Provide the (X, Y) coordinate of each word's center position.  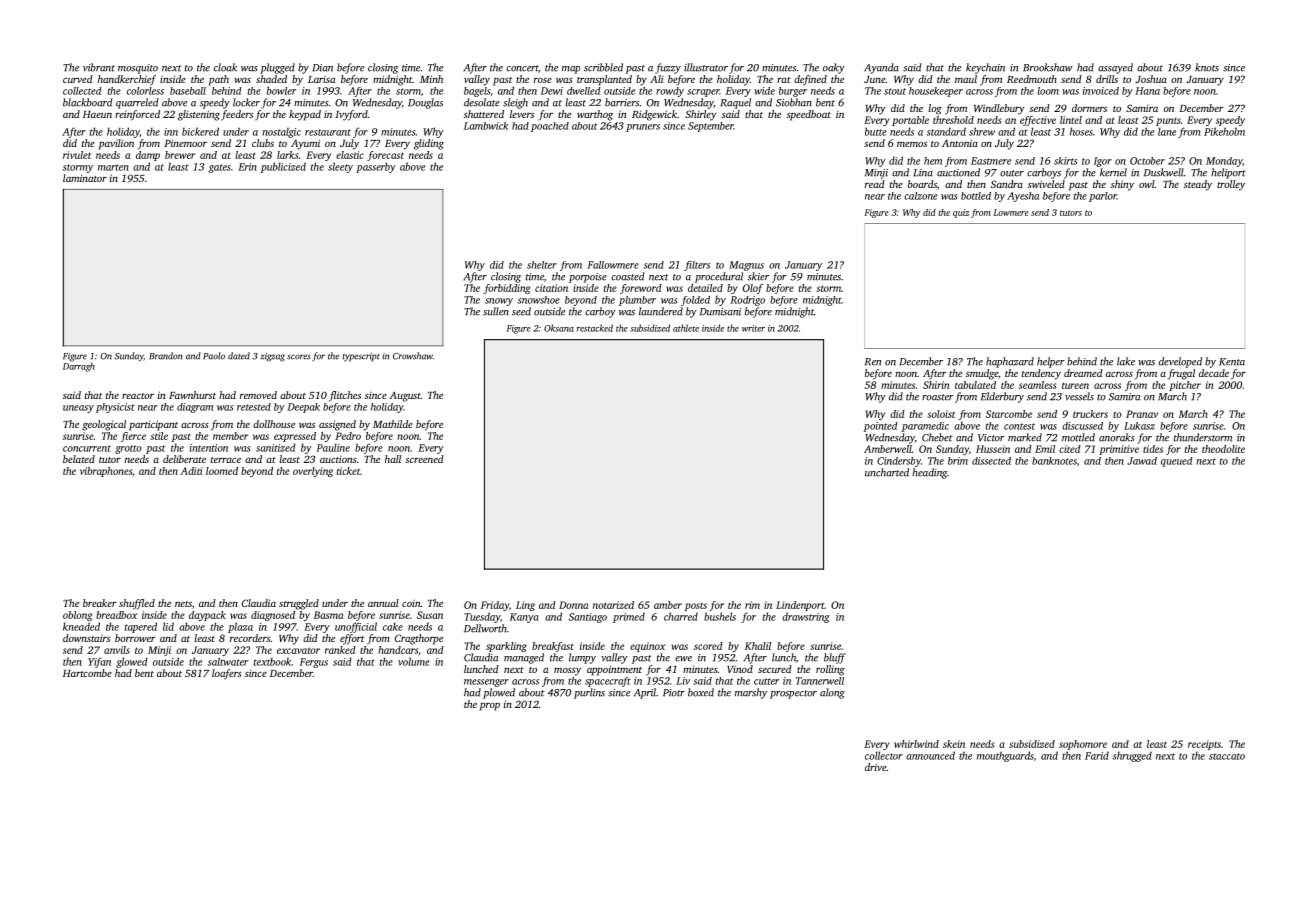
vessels (1079, 396)
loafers (227, 674)
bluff (834, 658)
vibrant (99, 67)
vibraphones (106, 472)
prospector (793, 694)
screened (424, 459)
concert (522, 69)
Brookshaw (1047, 67)
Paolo (214, 356)
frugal (1181, 374)
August (405, 396)
